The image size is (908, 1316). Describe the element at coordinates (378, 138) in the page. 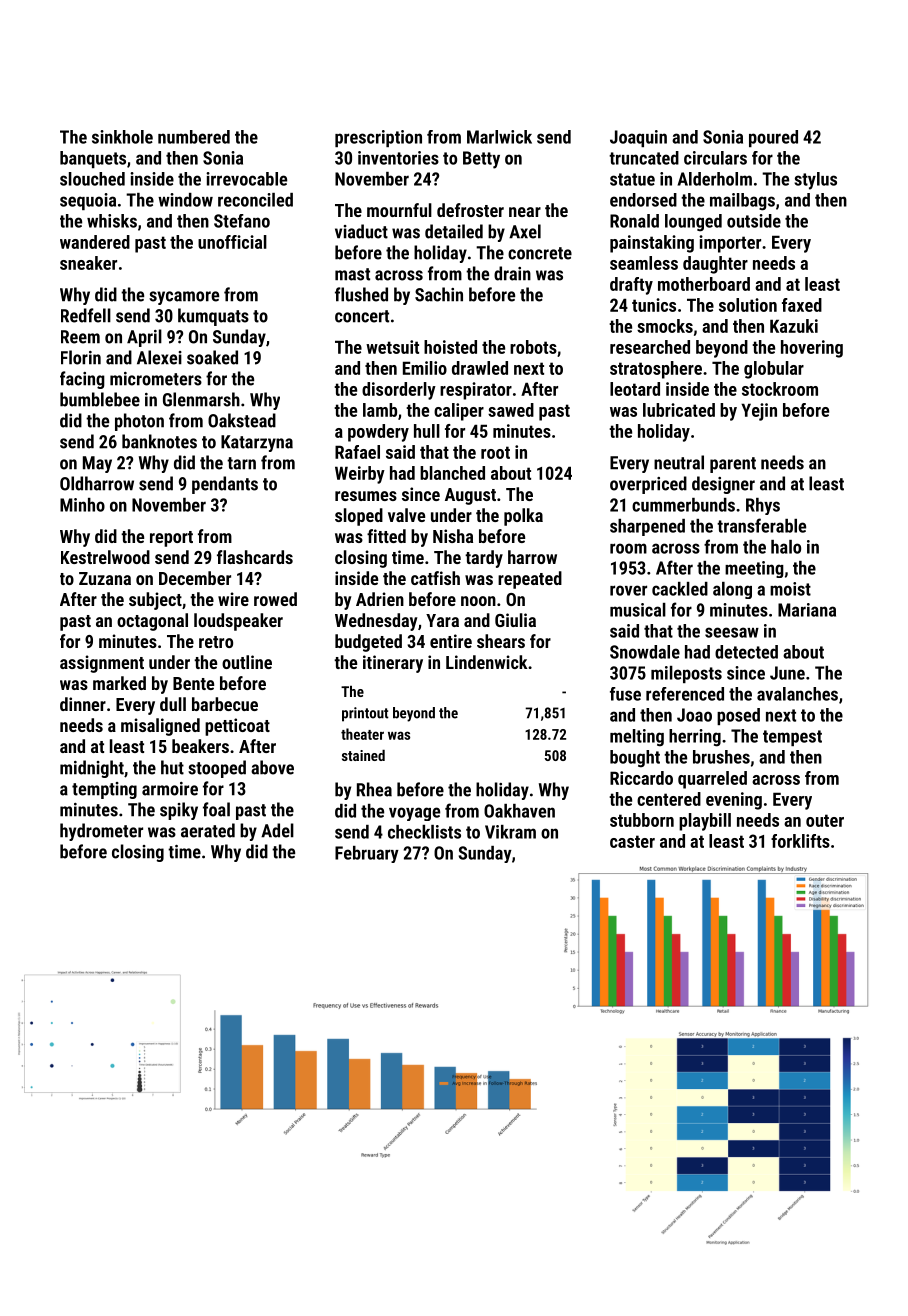

I see `prescription` at that location.
